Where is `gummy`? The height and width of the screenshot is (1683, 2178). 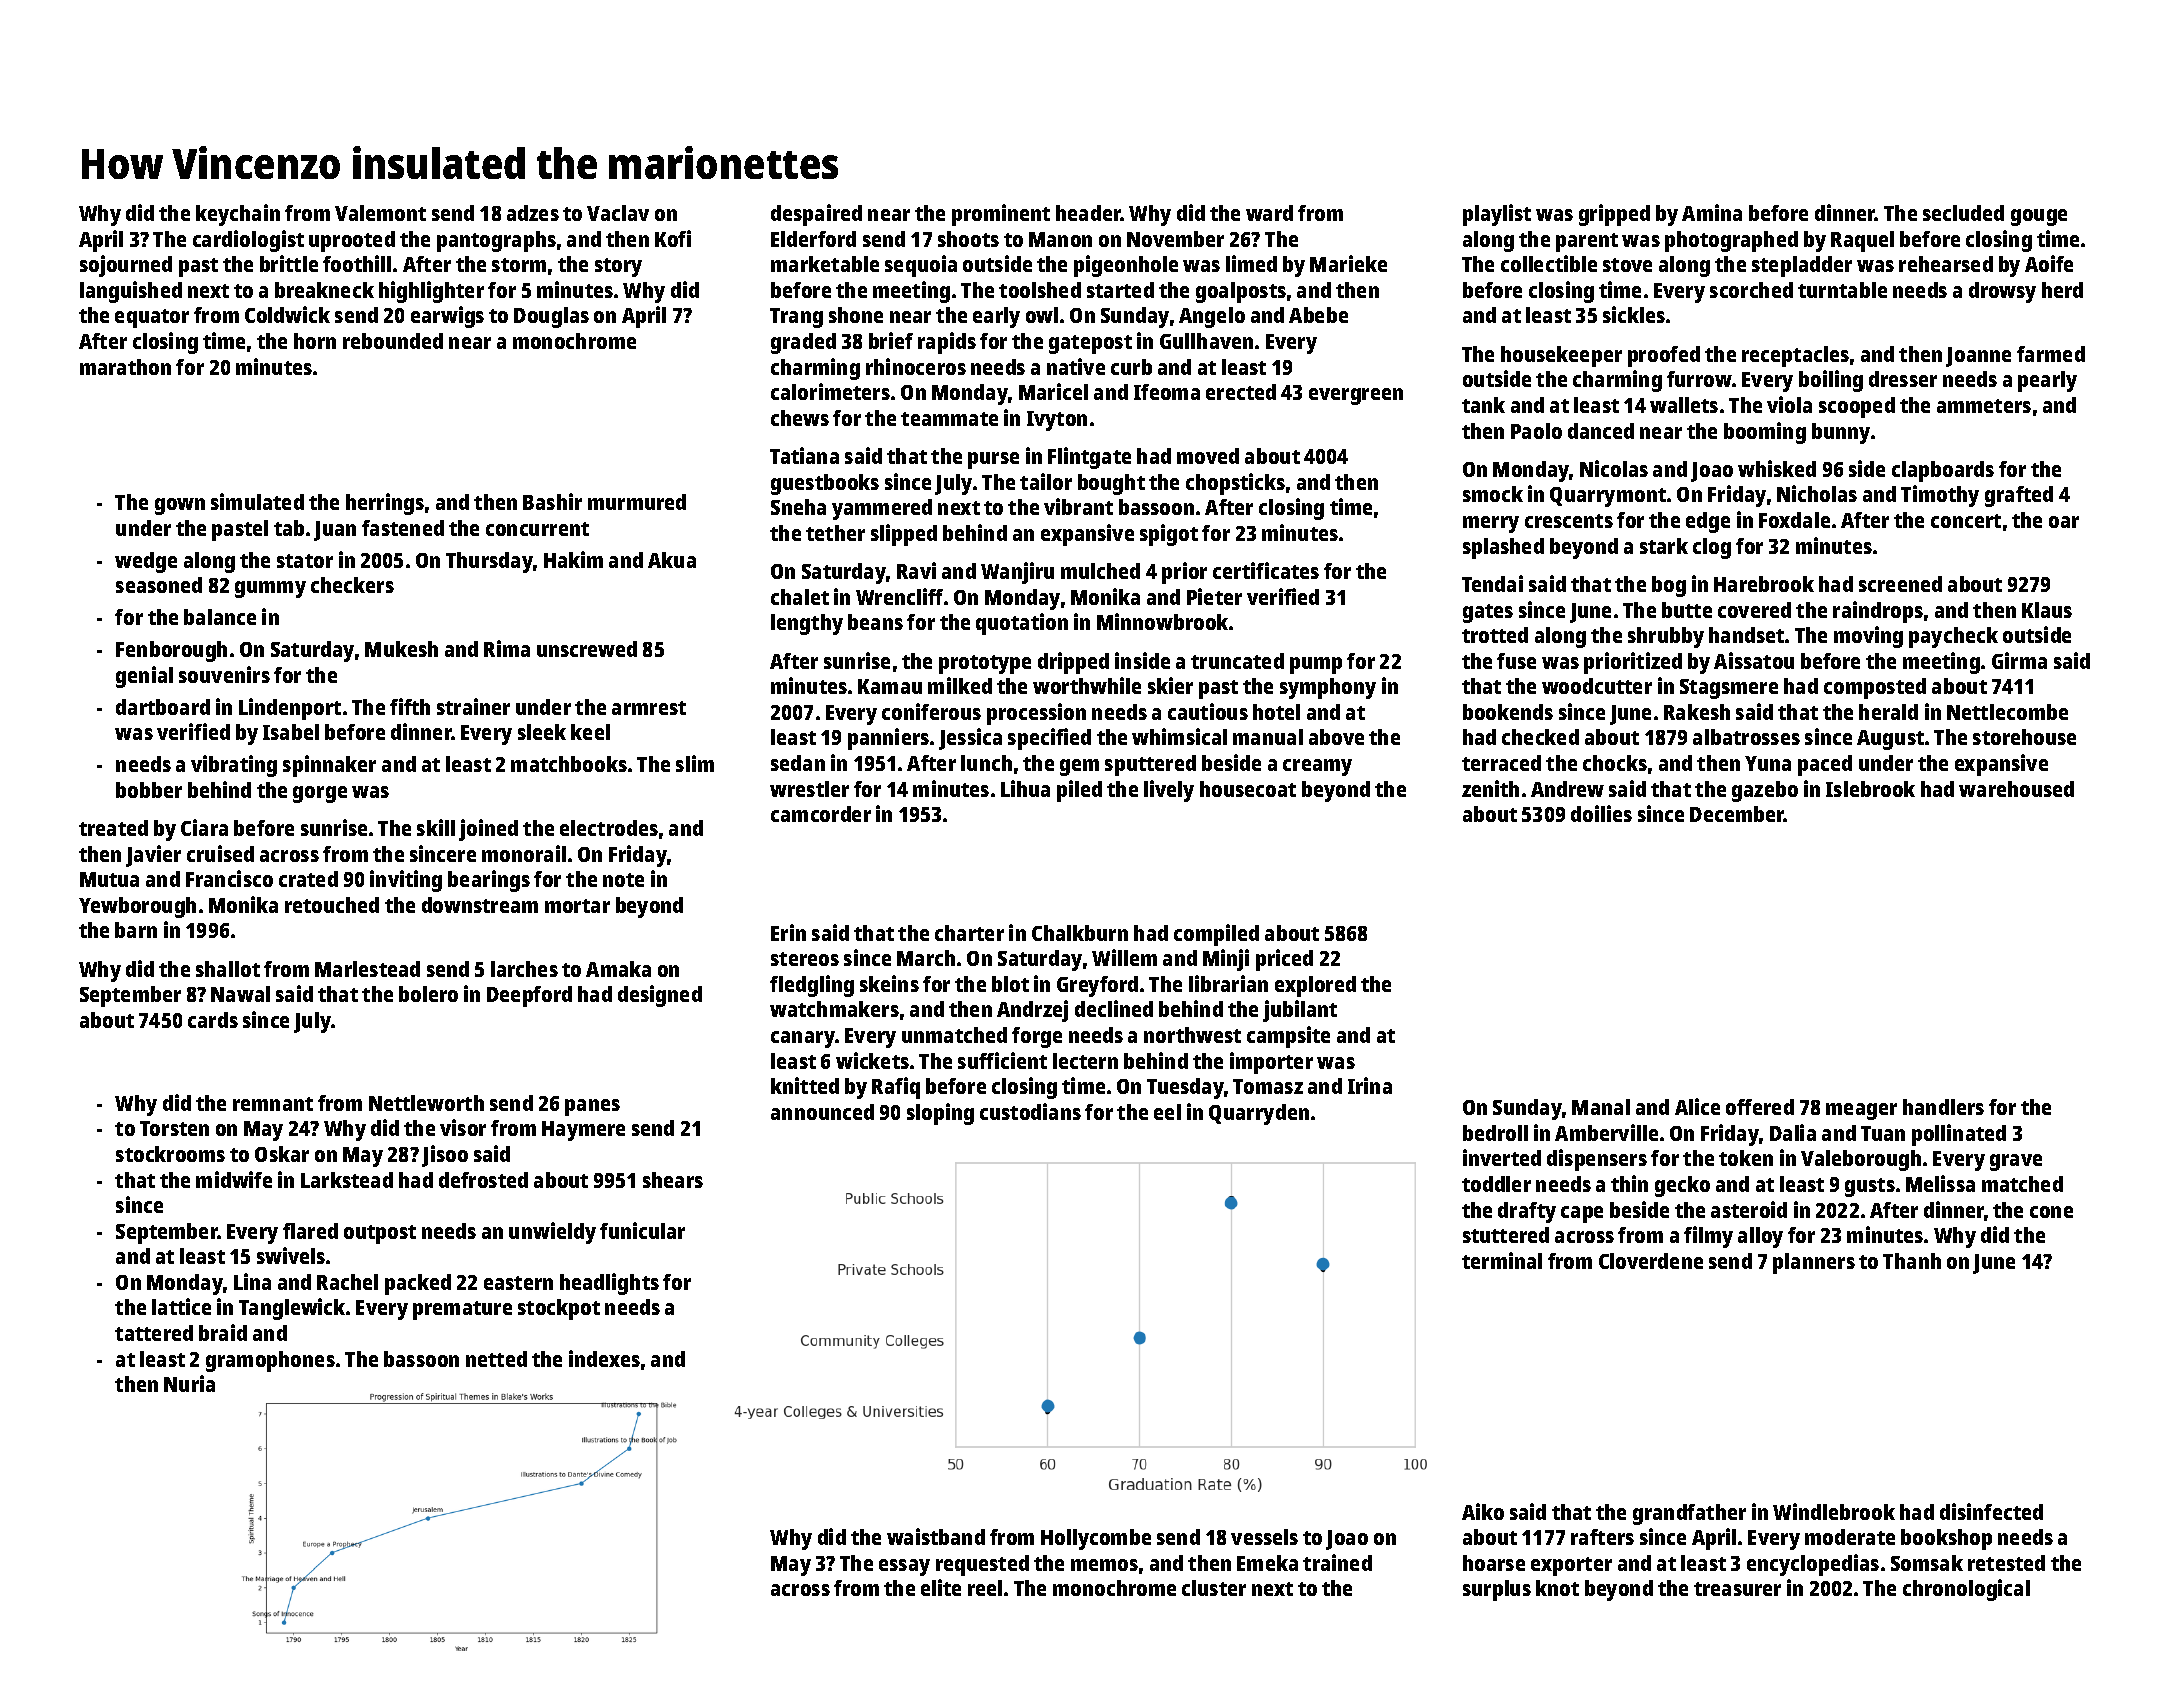 gummy is located at coordinates (270, 589).
